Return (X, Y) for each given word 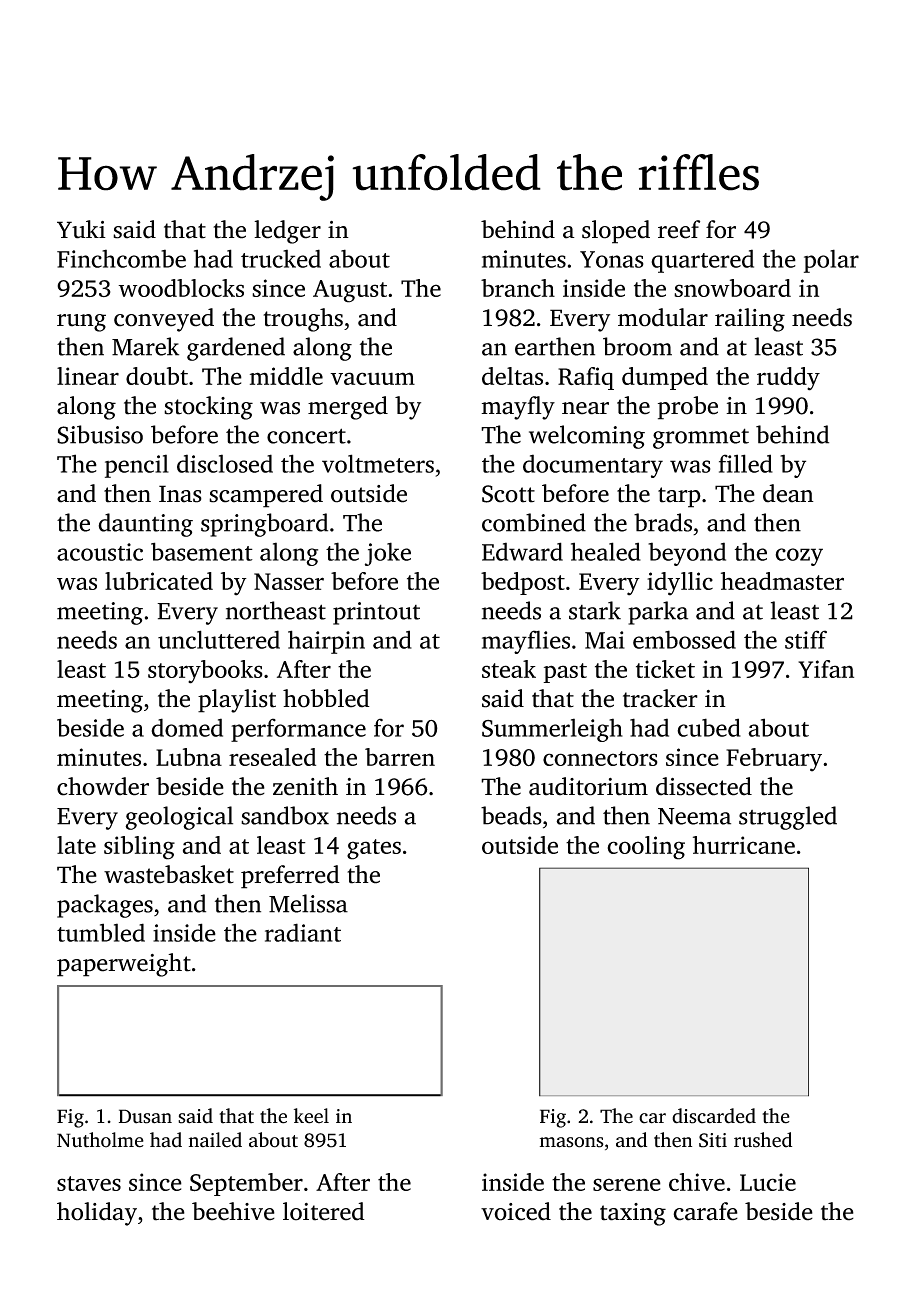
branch (518, 288)
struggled (788, 818)
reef (679, 229)
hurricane (744, 845)
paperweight (124, 965)
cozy (799, 557)
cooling (646, 848)
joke (388, 554)
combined (534, 522)
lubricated (159, 581)
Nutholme (100, 1140)
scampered (266, 496)
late (76, 845)
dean (788, 493)
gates (374, 849)
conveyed (164, 320)
